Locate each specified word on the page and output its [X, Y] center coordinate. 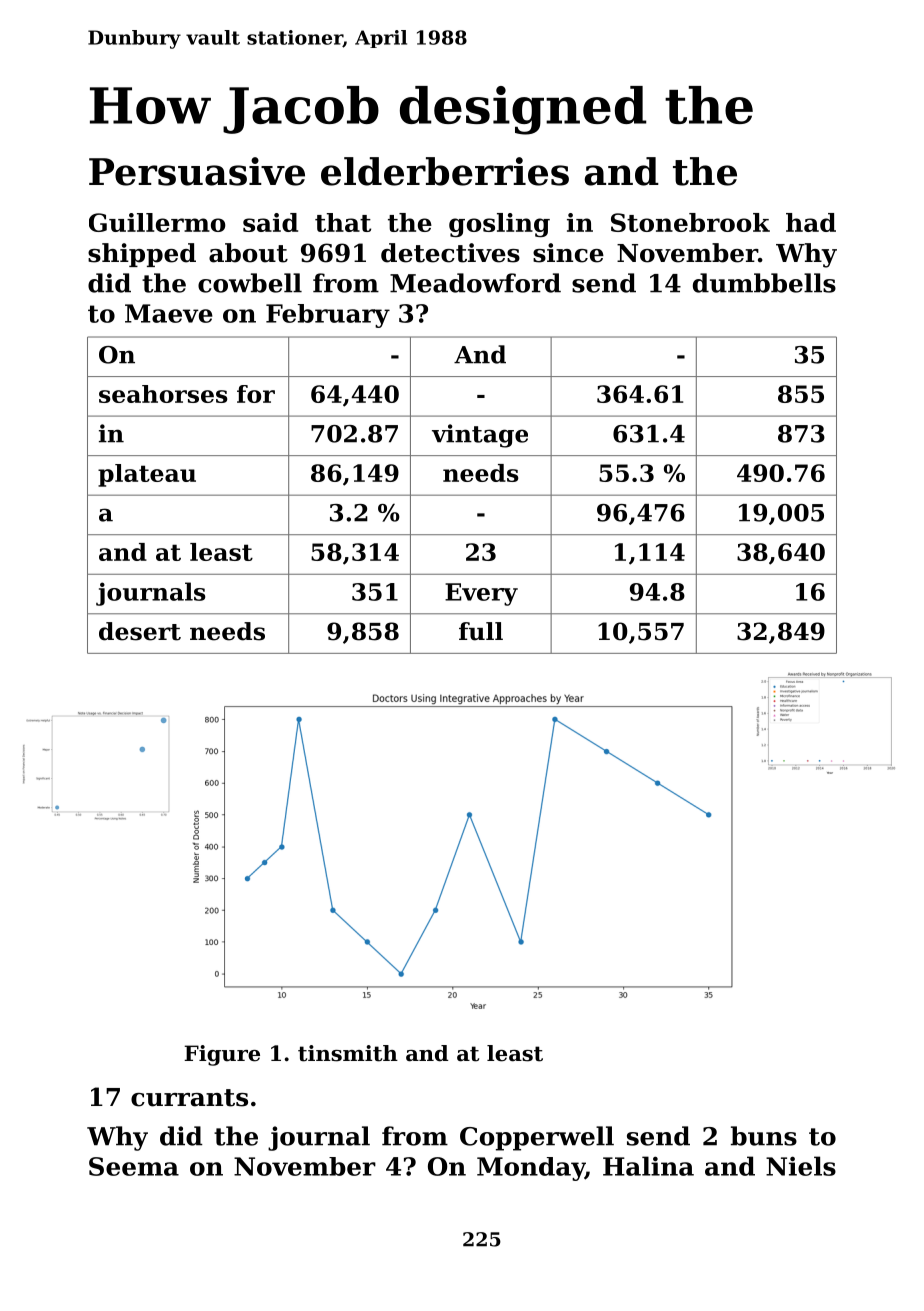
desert [140, 631]
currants [189, 1098]
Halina [648, 1166]
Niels [801, 1166]
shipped [142, 255]
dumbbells [764, 283]
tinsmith [348, 1053]
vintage [480, 436]
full [481, 631]
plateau [147, 475]
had [811, 222]
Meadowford [475, 283]
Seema [134, 1166]
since [568, 253]
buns [764, 1136]
